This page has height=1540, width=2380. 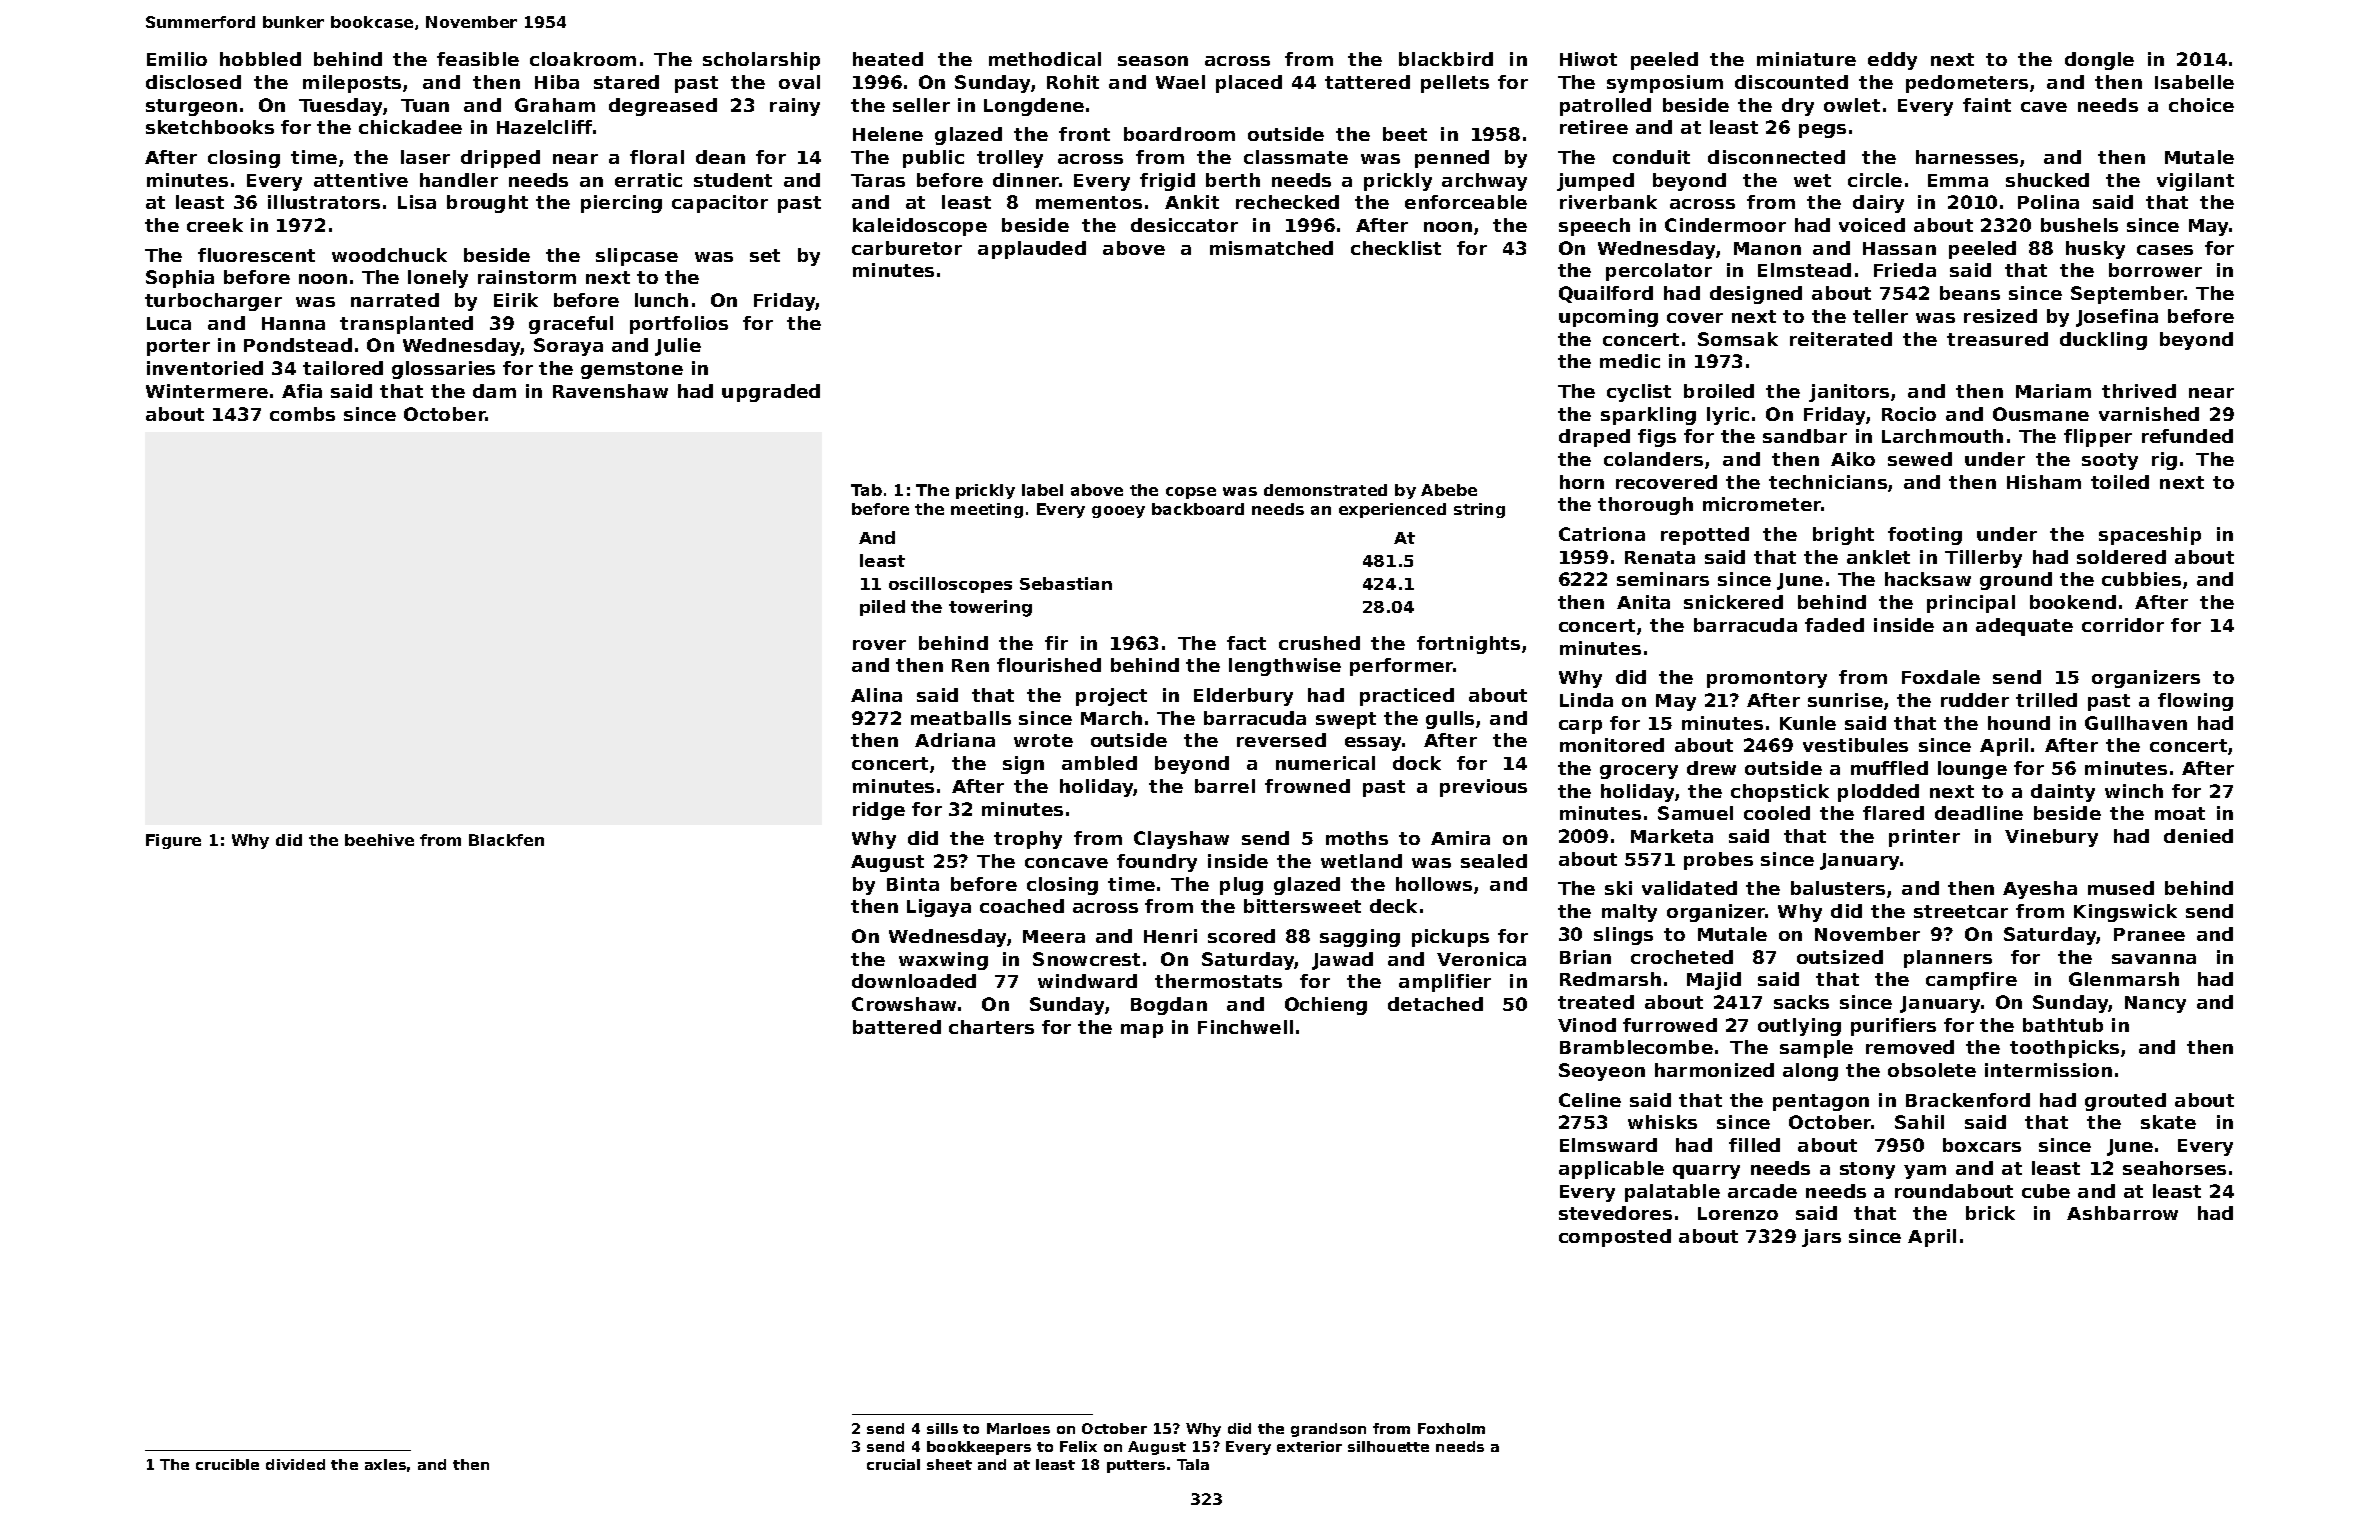 I want to click on Sebastian, so click(x=1066, y=583).
